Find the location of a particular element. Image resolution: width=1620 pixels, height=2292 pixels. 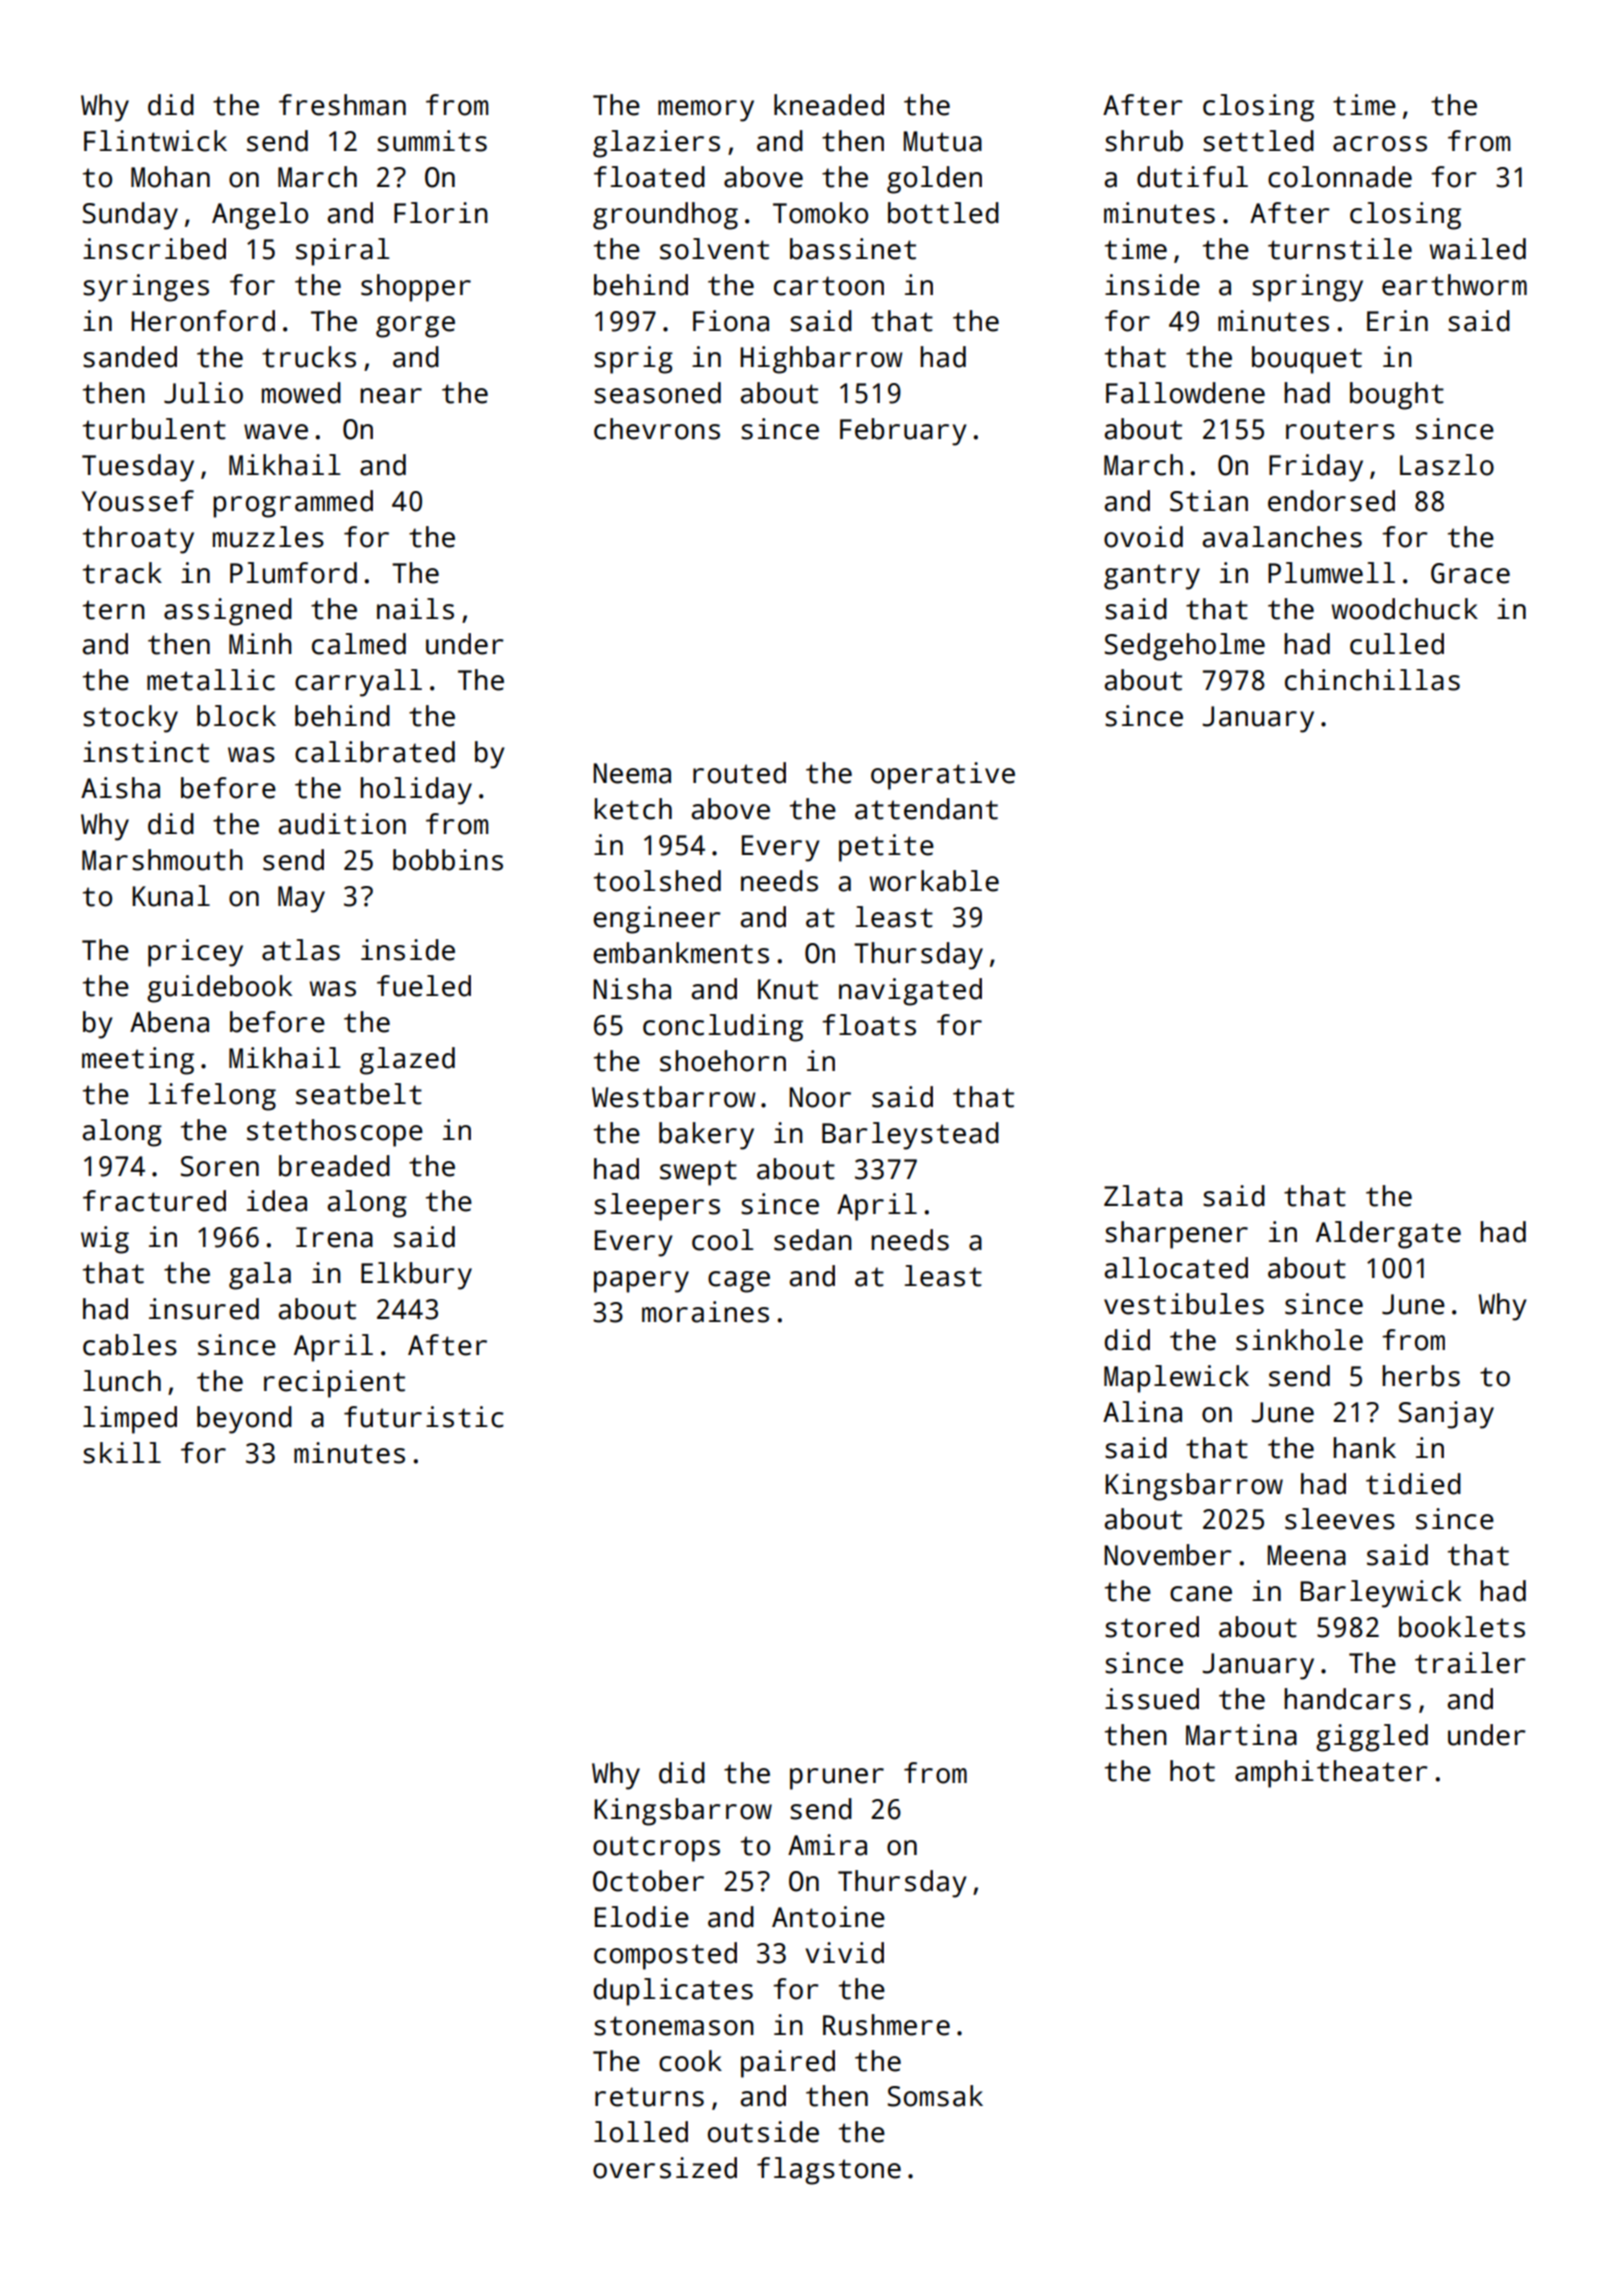

sedan is located at coordinates (813, 1240).
